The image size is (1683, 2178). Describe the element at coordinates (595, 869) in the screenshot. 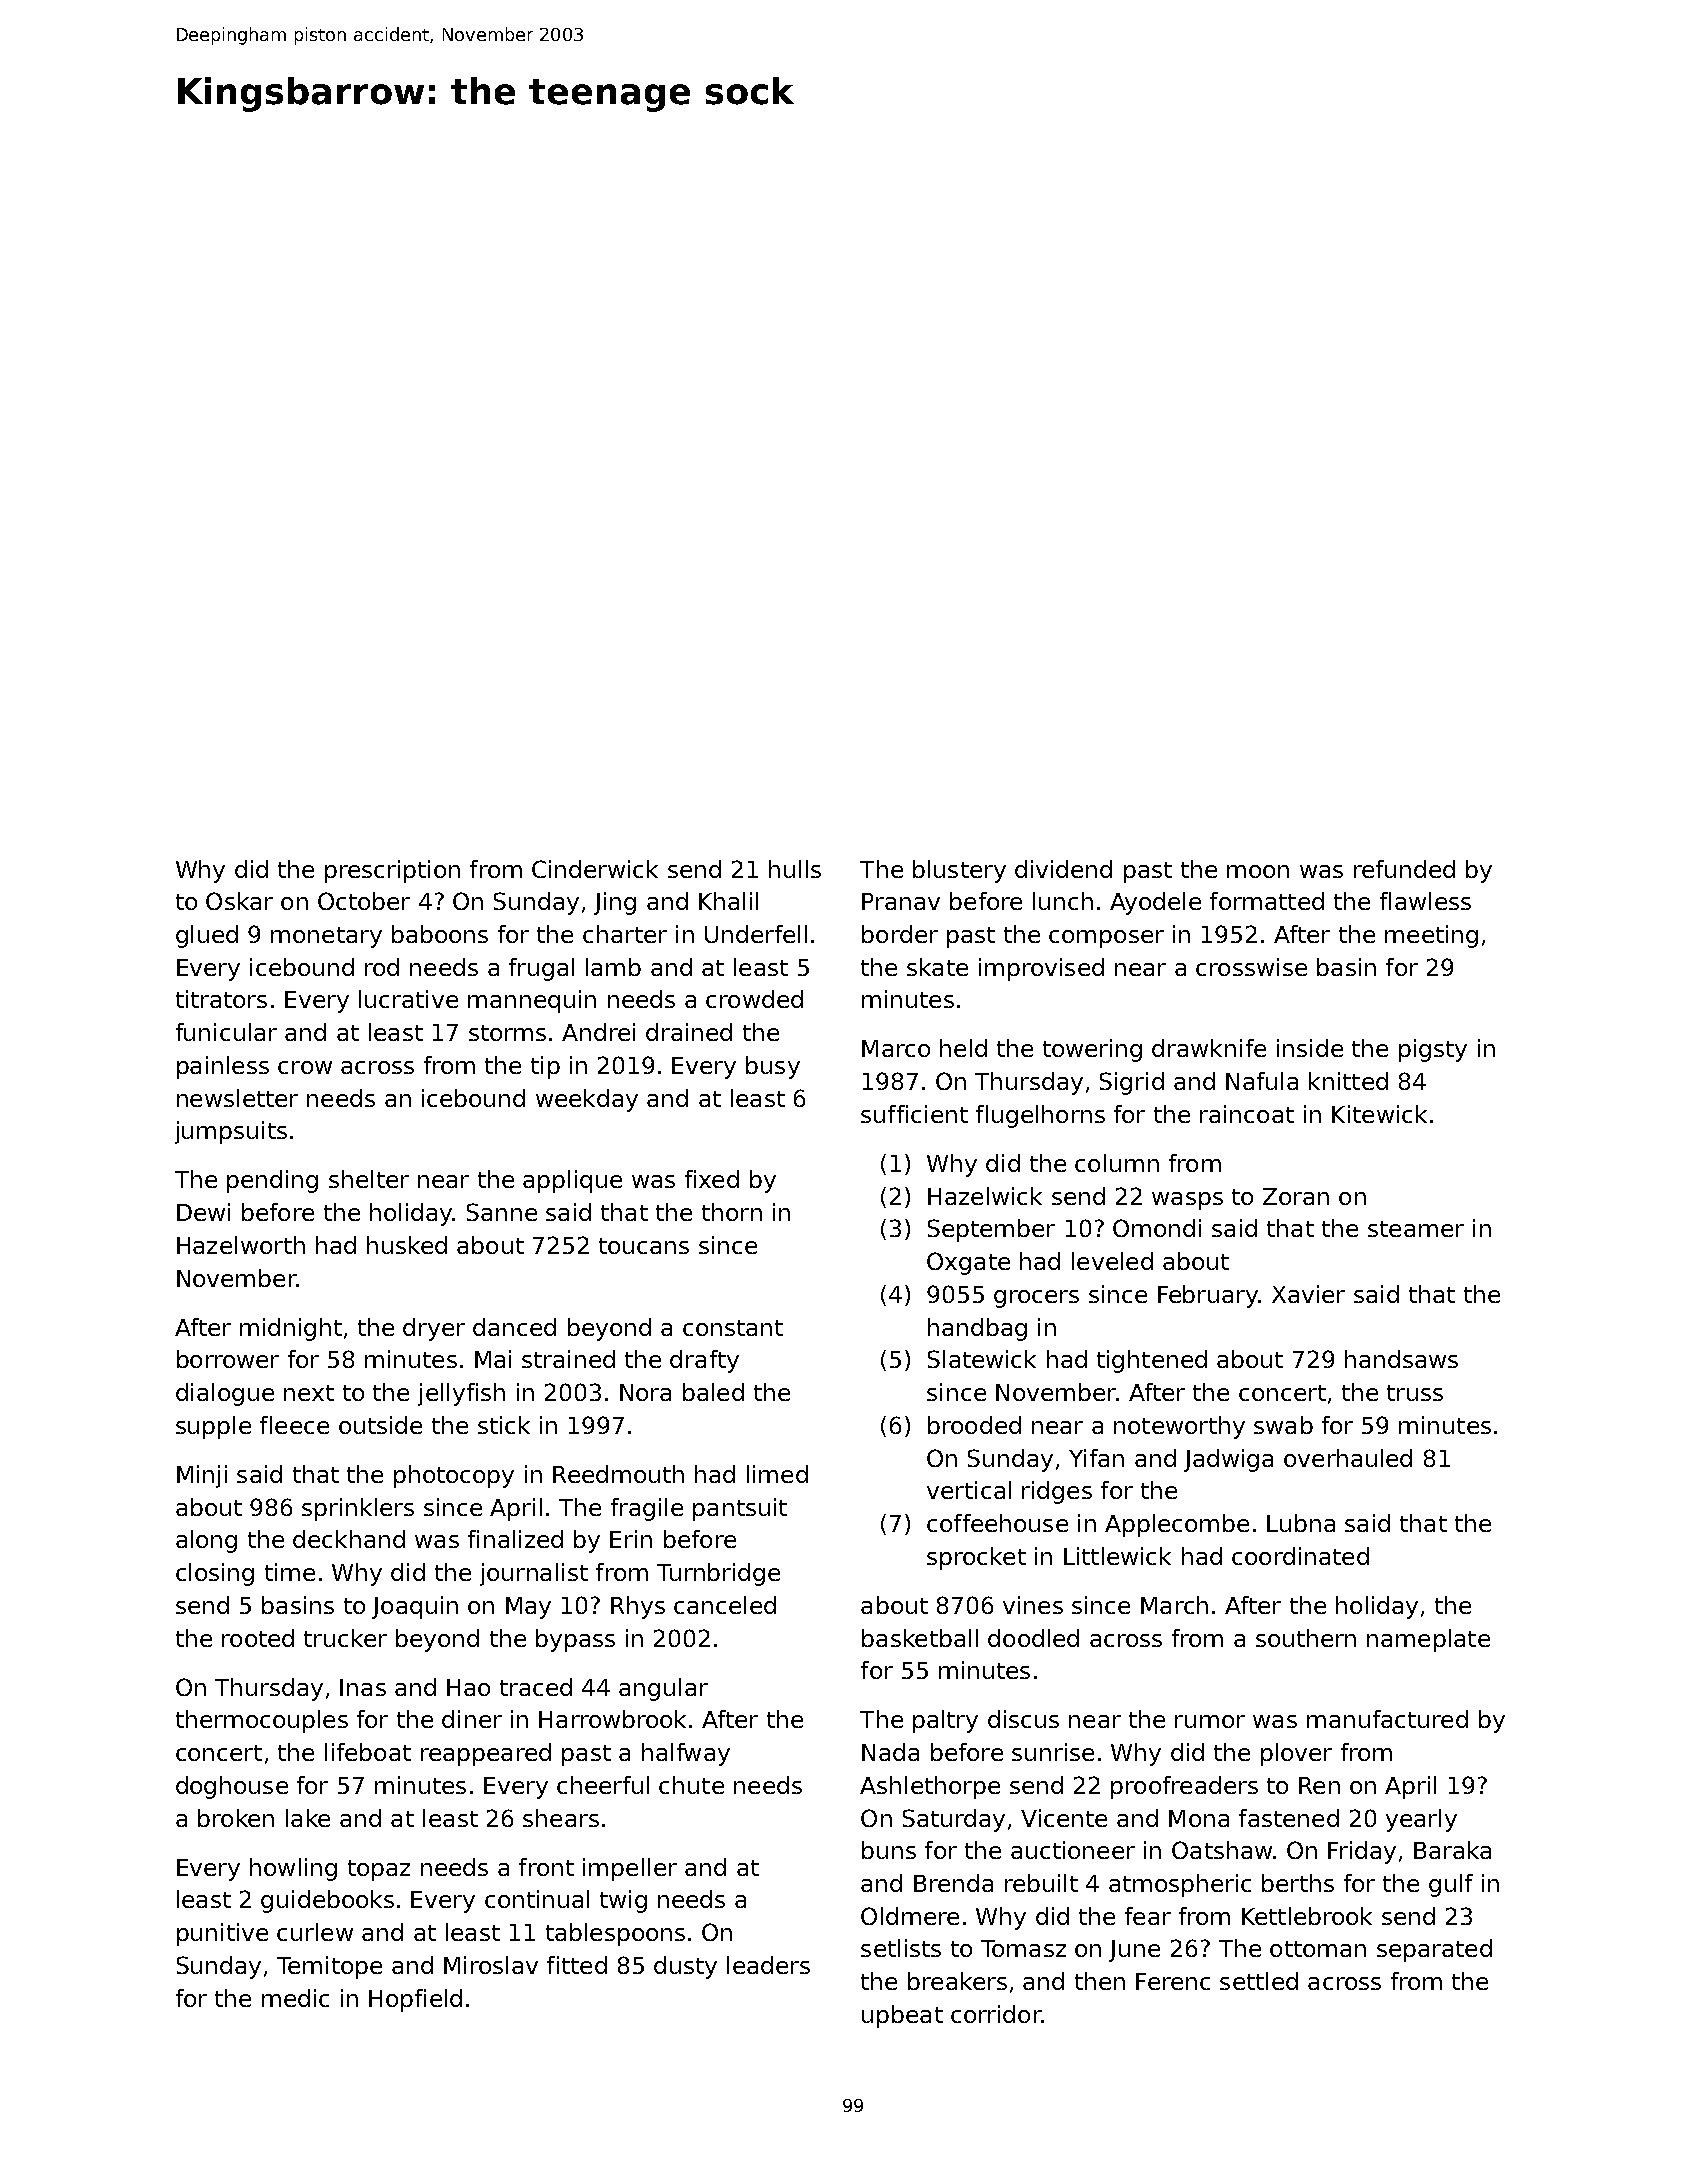

I see `Cinderwick` at that location.
